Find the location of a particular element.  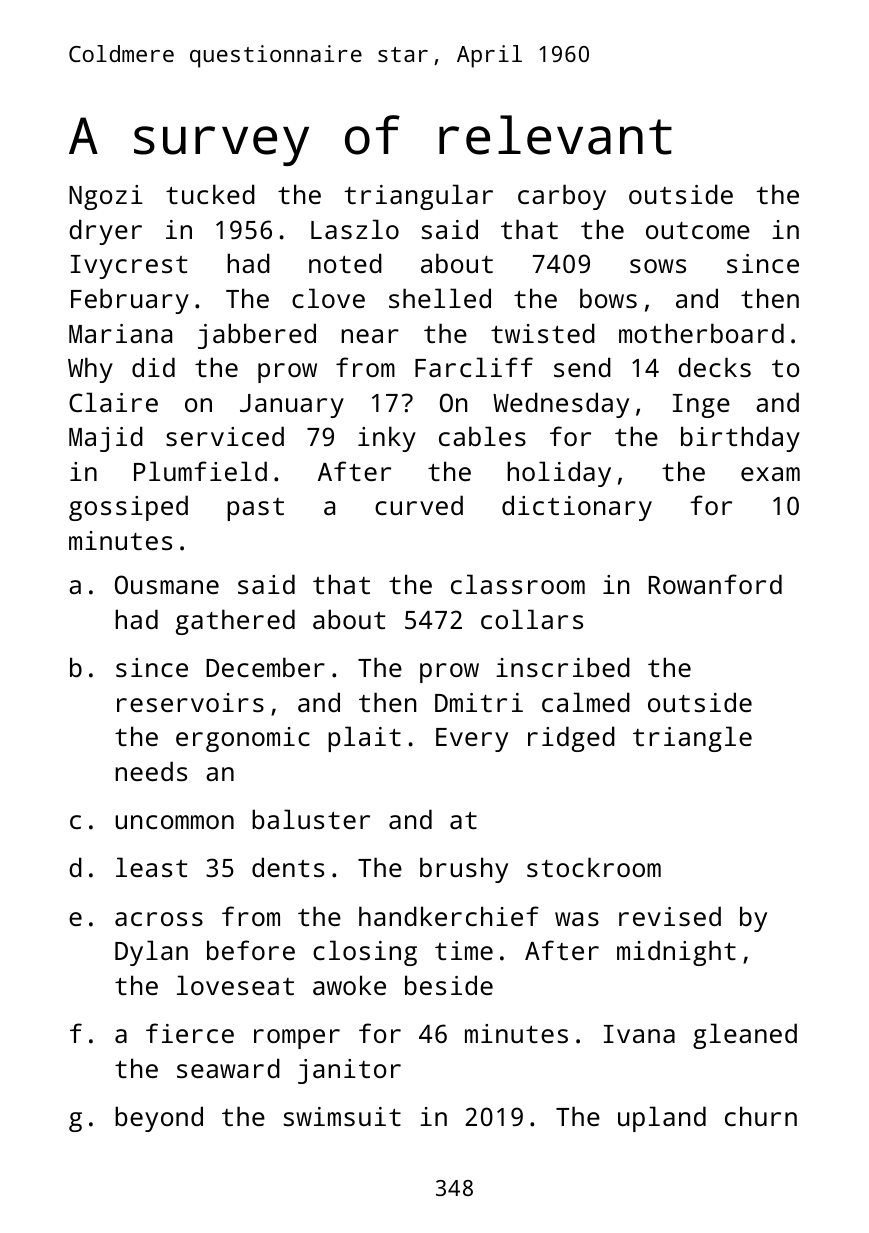

Dylan is located at coordinates (151, 953).
